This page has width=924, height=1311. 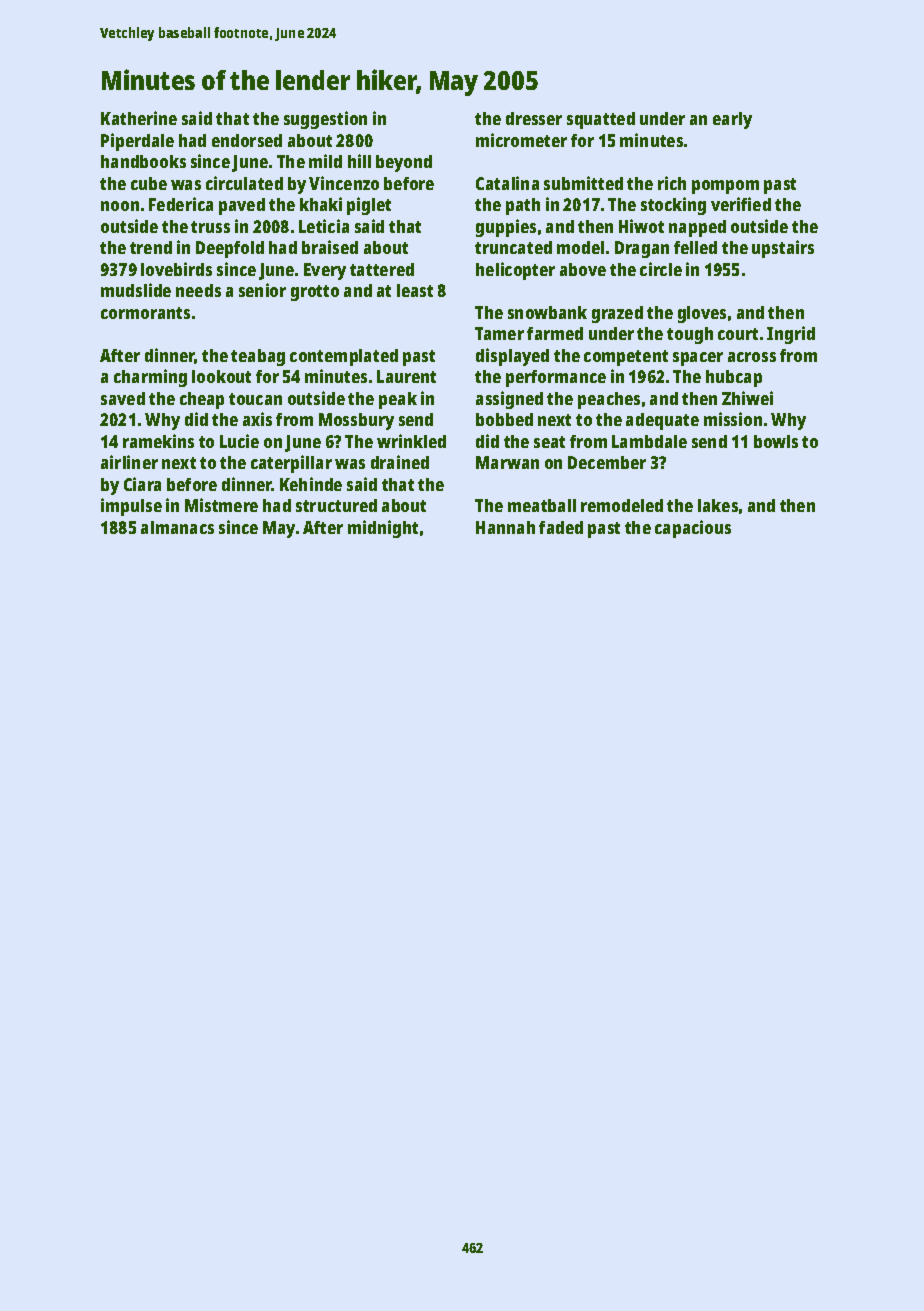 What do you see at coordinates (534, 118) in the page?
I see `dresser` at bounding box center [534, 118].
